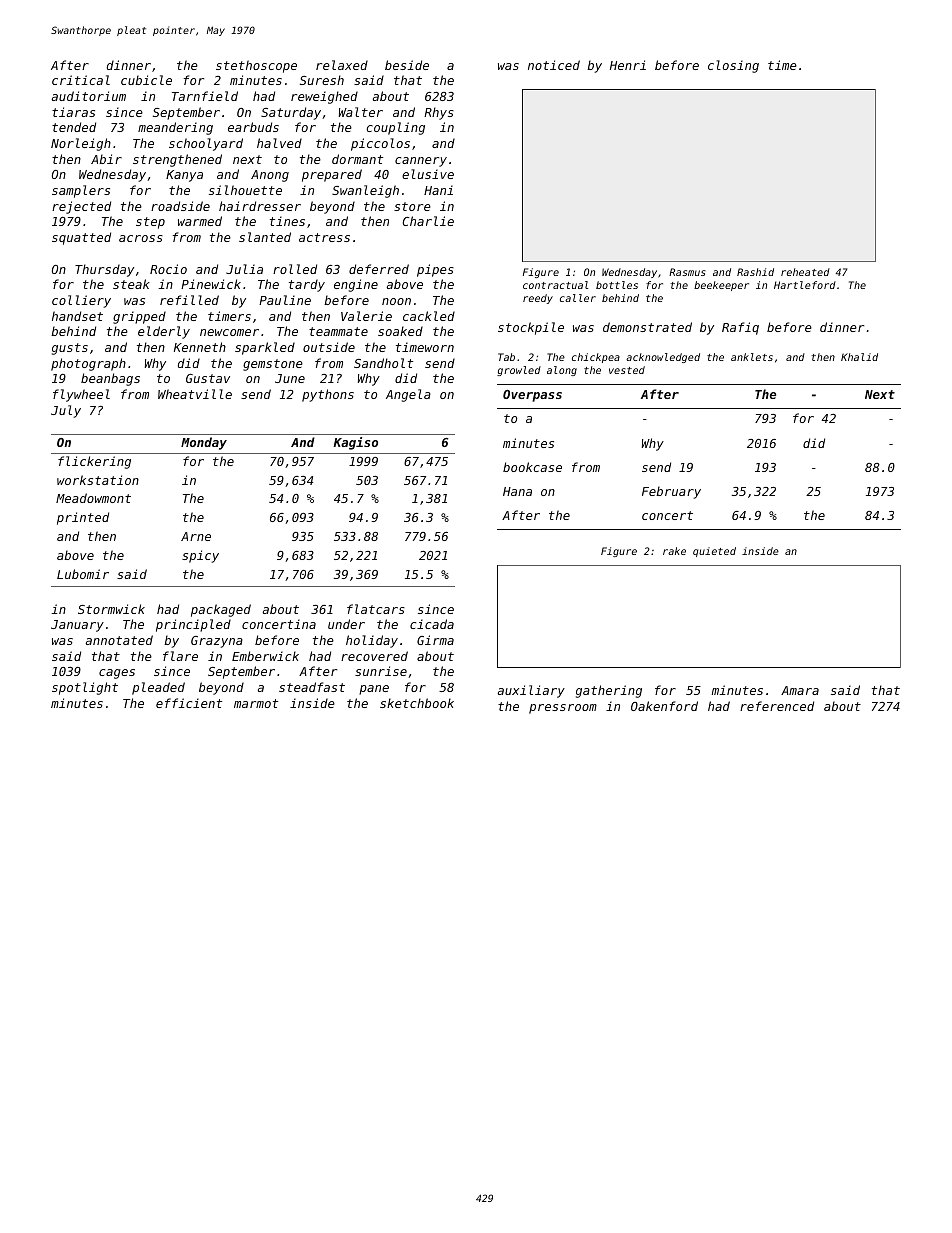 This image has height=1233, width=952. I want to click on spotlight, so click(85, 688).
